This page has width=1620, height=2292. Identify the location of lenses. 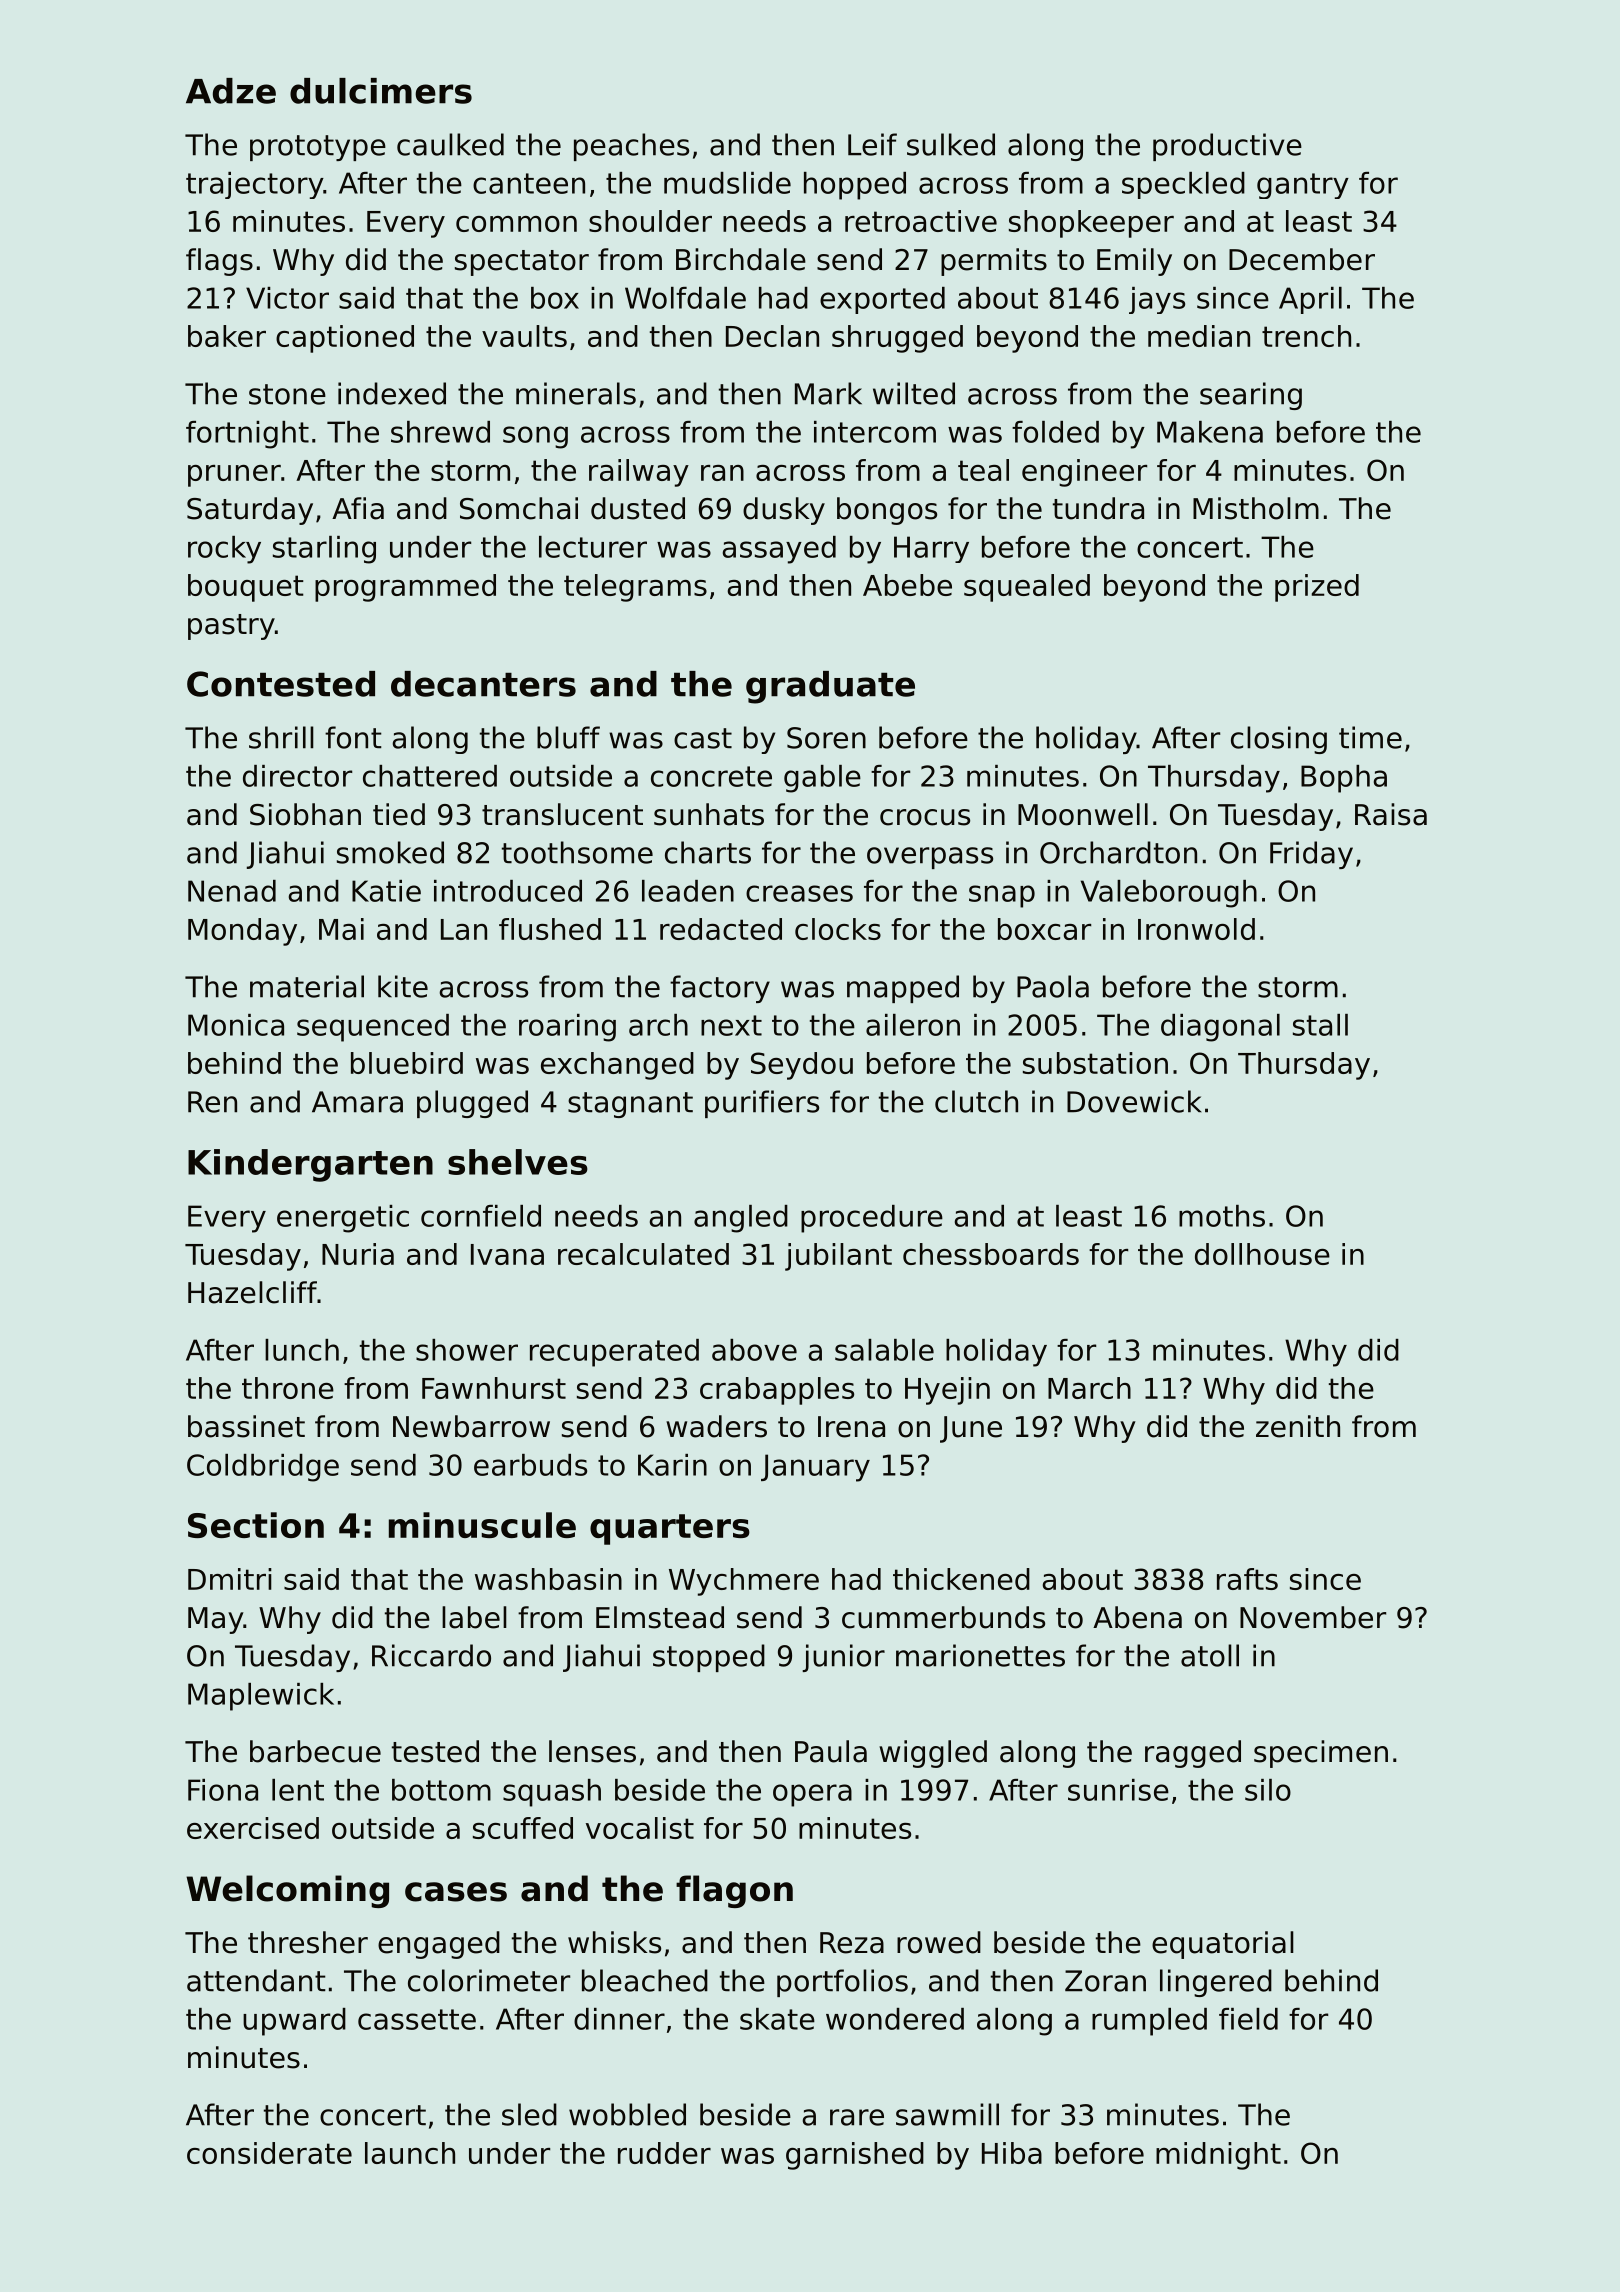
(592, 1751).
